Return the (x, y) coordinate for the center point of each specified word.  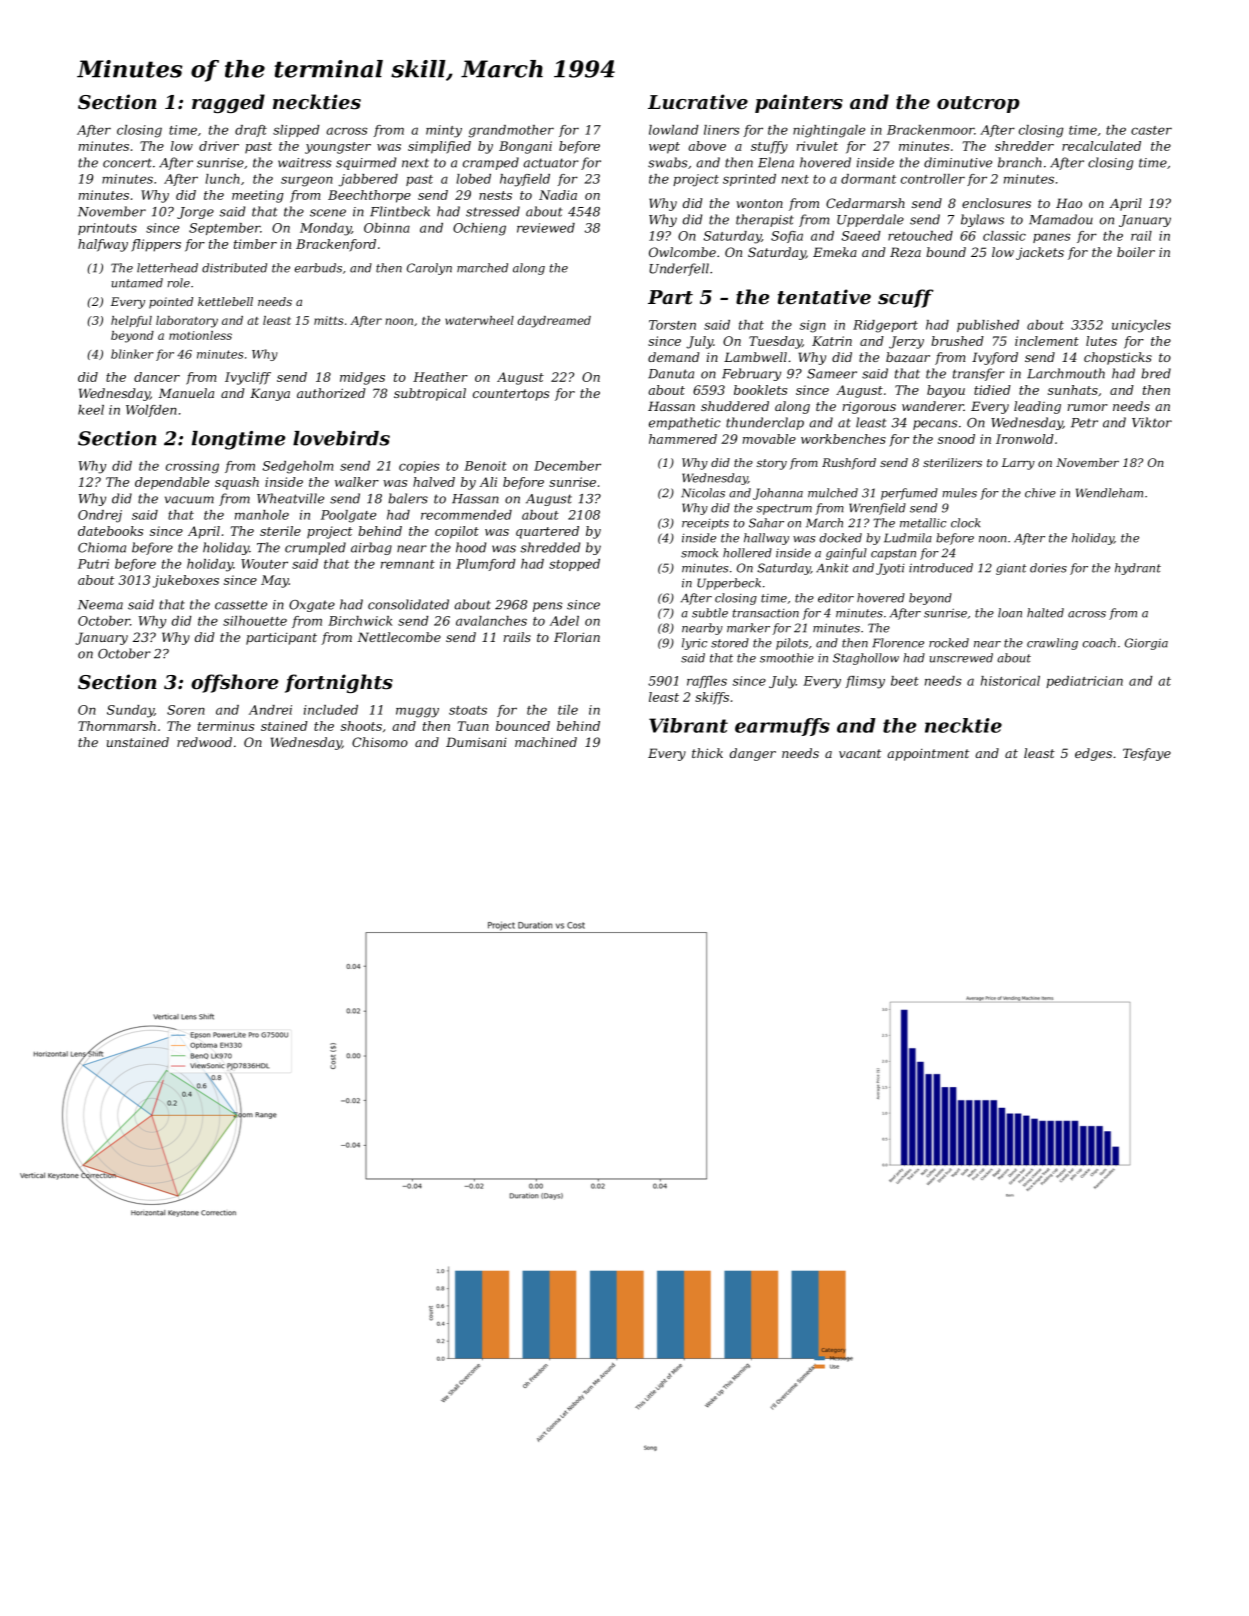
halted (1045, 613)
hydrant (1138, 569)
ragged (228, 103)
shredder (1024, 146)
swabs (668, 162)
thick (707, 753)
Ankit (832, 568)
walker (357, 482)
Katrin (832, 341)
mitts (329, 320)
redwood (204, 742)
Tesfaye (1147, 754)
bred (1156, 373)
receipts (705, 524)
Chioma (102, 547)
